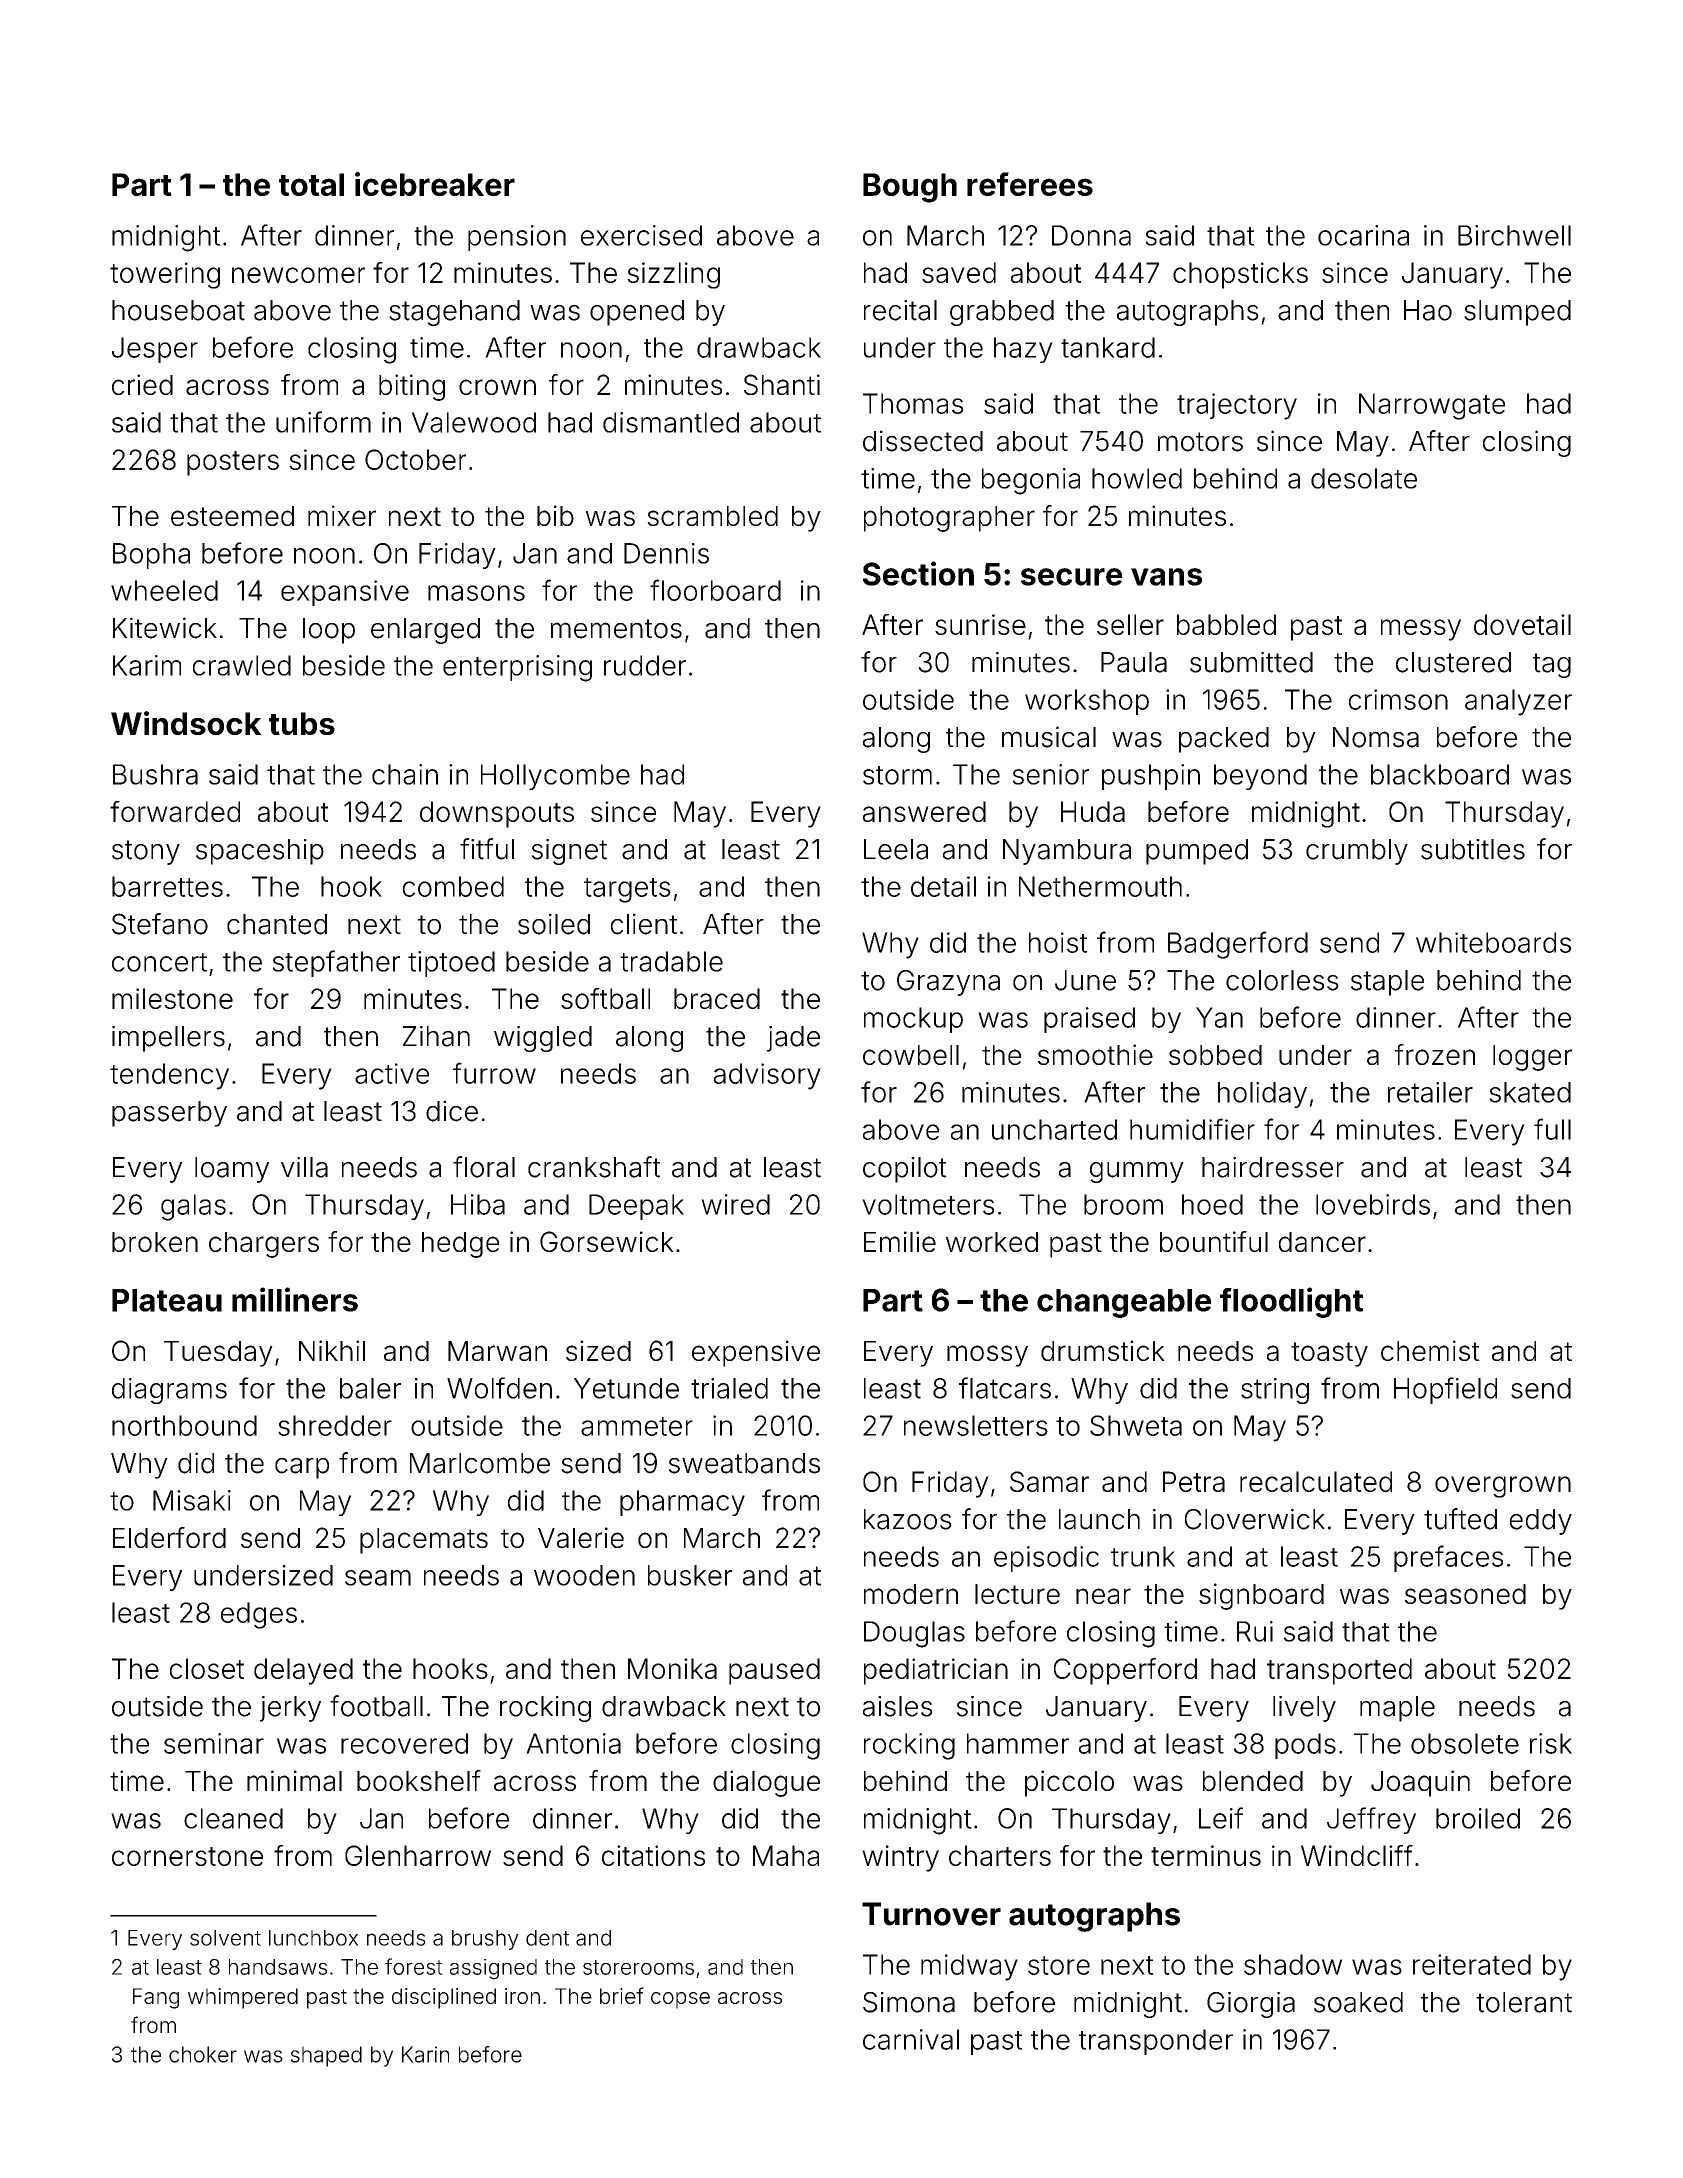 This screenshot has height=2178, width=1683. What do you see at coordinates (1373, 1204) in the screenshot?
I see `lovebirds` at bounding box center [1373, 1204].
